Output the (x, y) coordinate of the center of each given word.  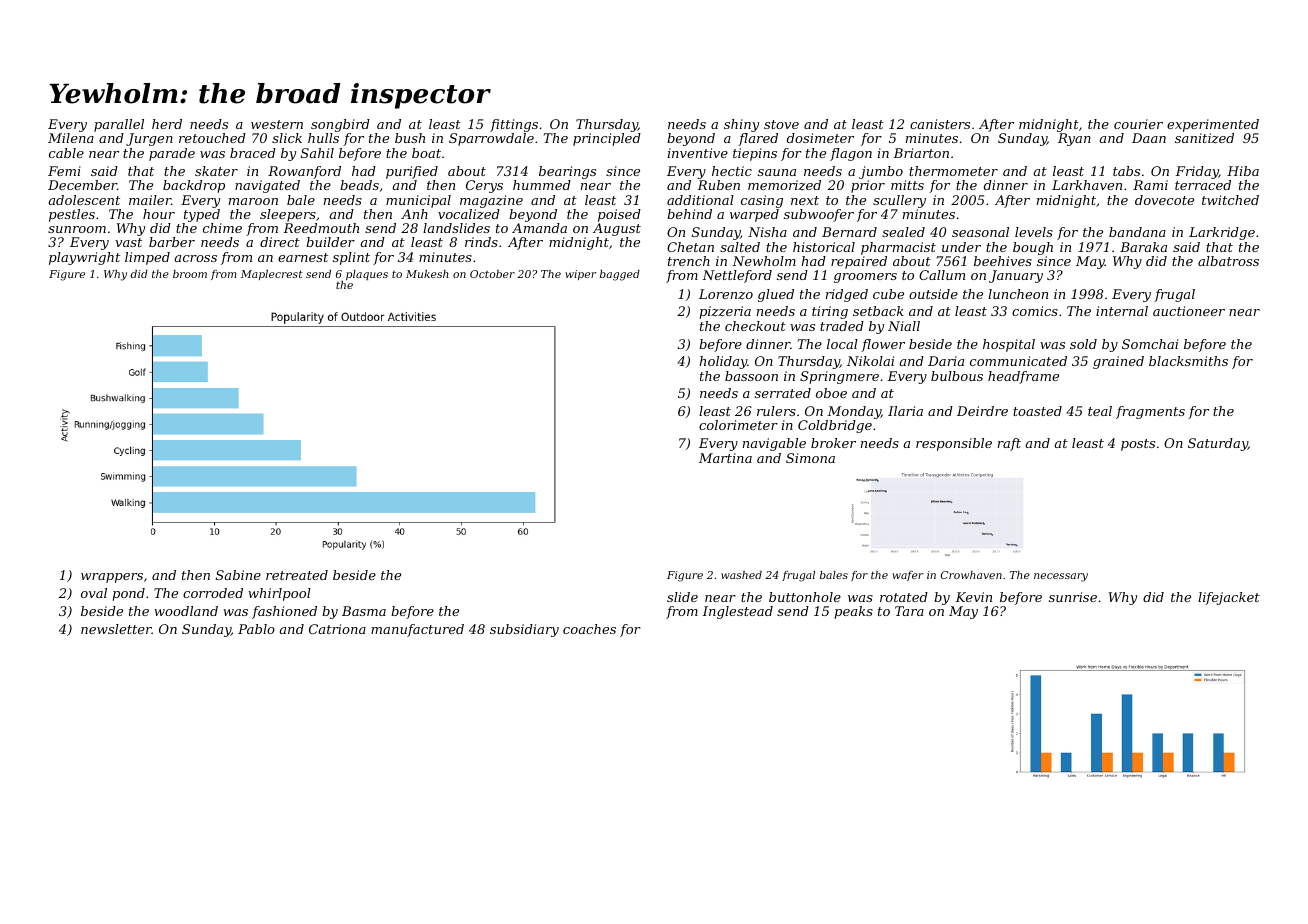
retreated (297, 575)
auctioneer (1189, 311)
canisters (940, 124)
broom (190, 274)
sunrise (1073, 597)
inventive (698, 153)
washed (741, 575)
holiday (723, 362)
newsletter (116, 629)
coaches (589, 629)
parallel (119, 125)
